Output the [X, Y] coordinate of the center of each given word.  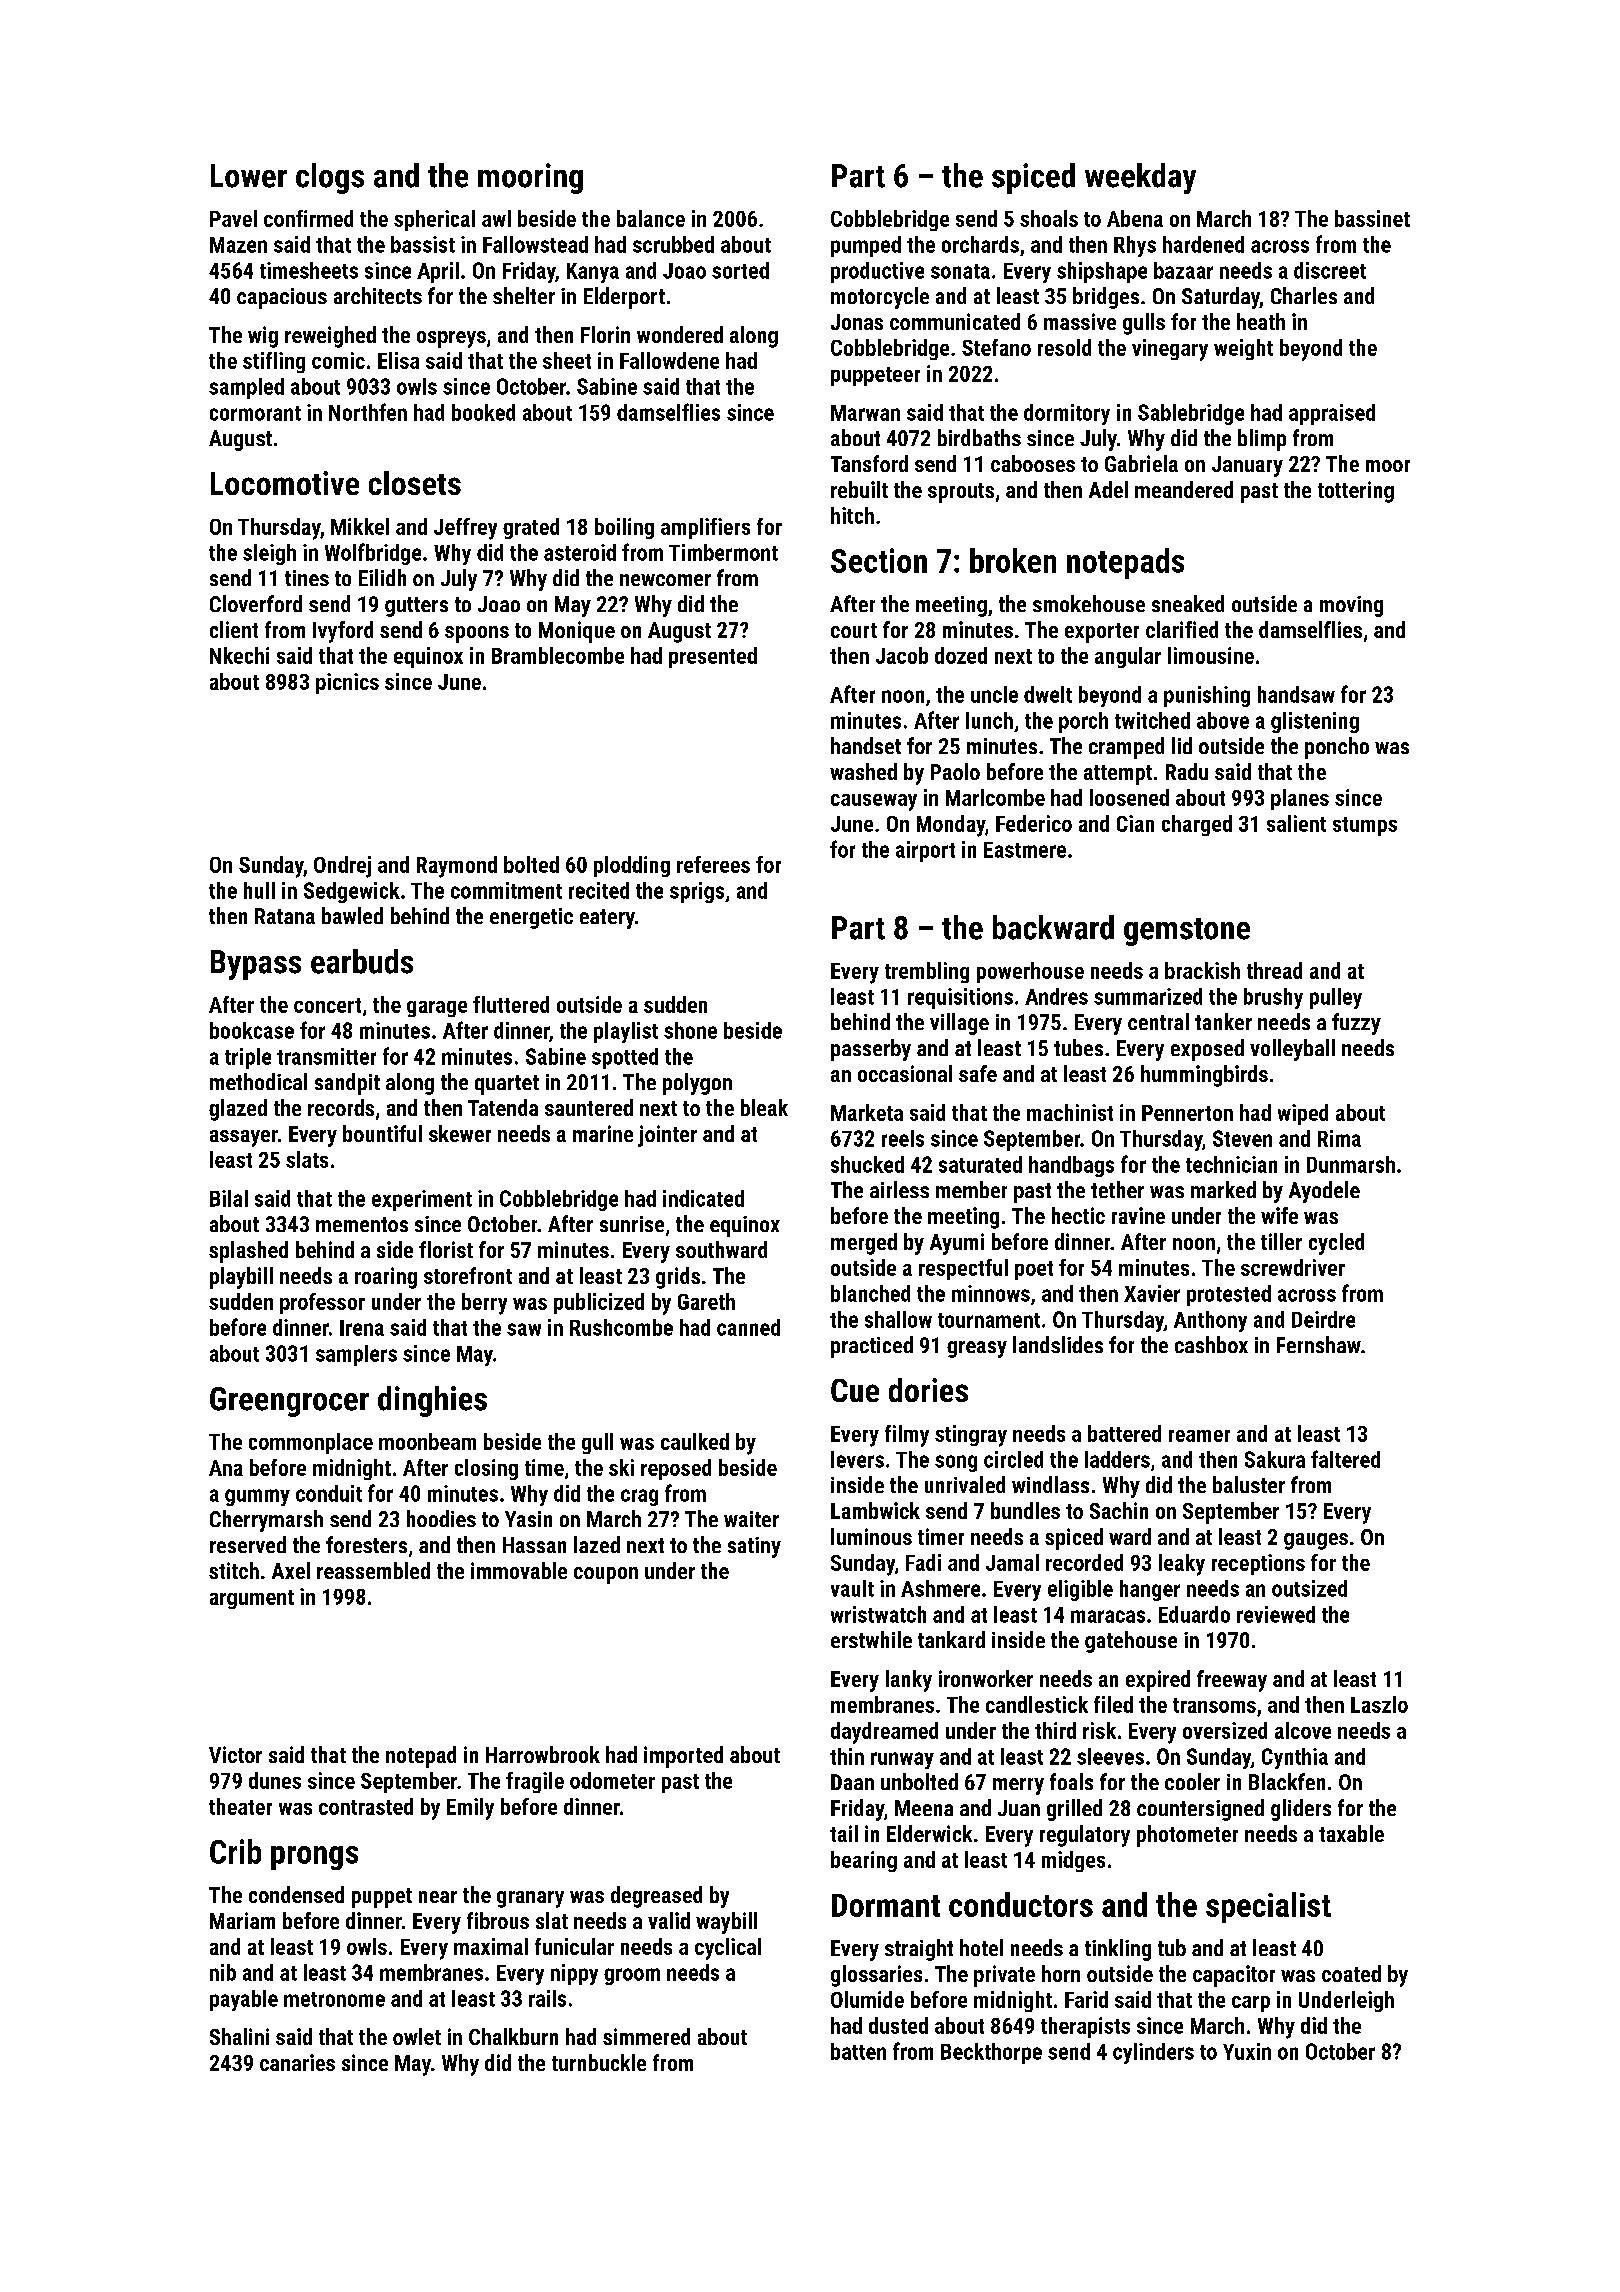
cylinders [1153, 2053]
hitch [852, 515]
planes [1300, 799]
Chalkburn [513, 2036]
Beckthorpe [991, 2053]
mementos [362, 1224]
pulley [1336, 998]
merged [864, 1244]
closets [415, 483]
